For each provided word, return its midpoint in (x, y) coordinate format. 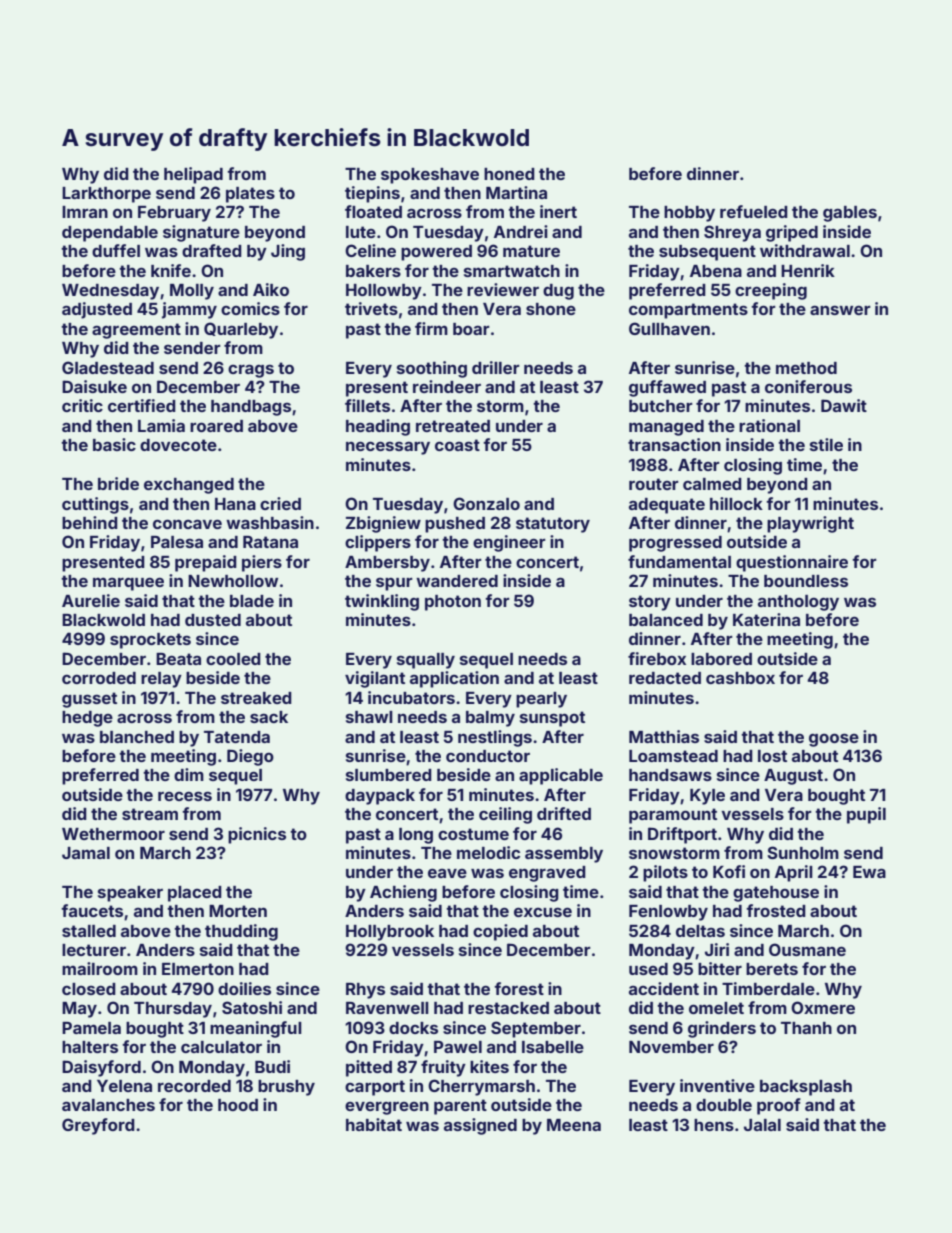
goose (834, 740)
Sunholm (803, 852)
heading (378, 427)
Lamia (161, 425)
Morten (238, 911)
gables (850, 214)
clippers (378, 543)
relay (161, 680)
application (454, 679)
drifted (564, 813)
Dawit (844, 405)
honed (509, 174)
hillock (736, 503)
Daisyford (101, 1068)
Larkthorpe (106, 195)
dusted (213, 620)
